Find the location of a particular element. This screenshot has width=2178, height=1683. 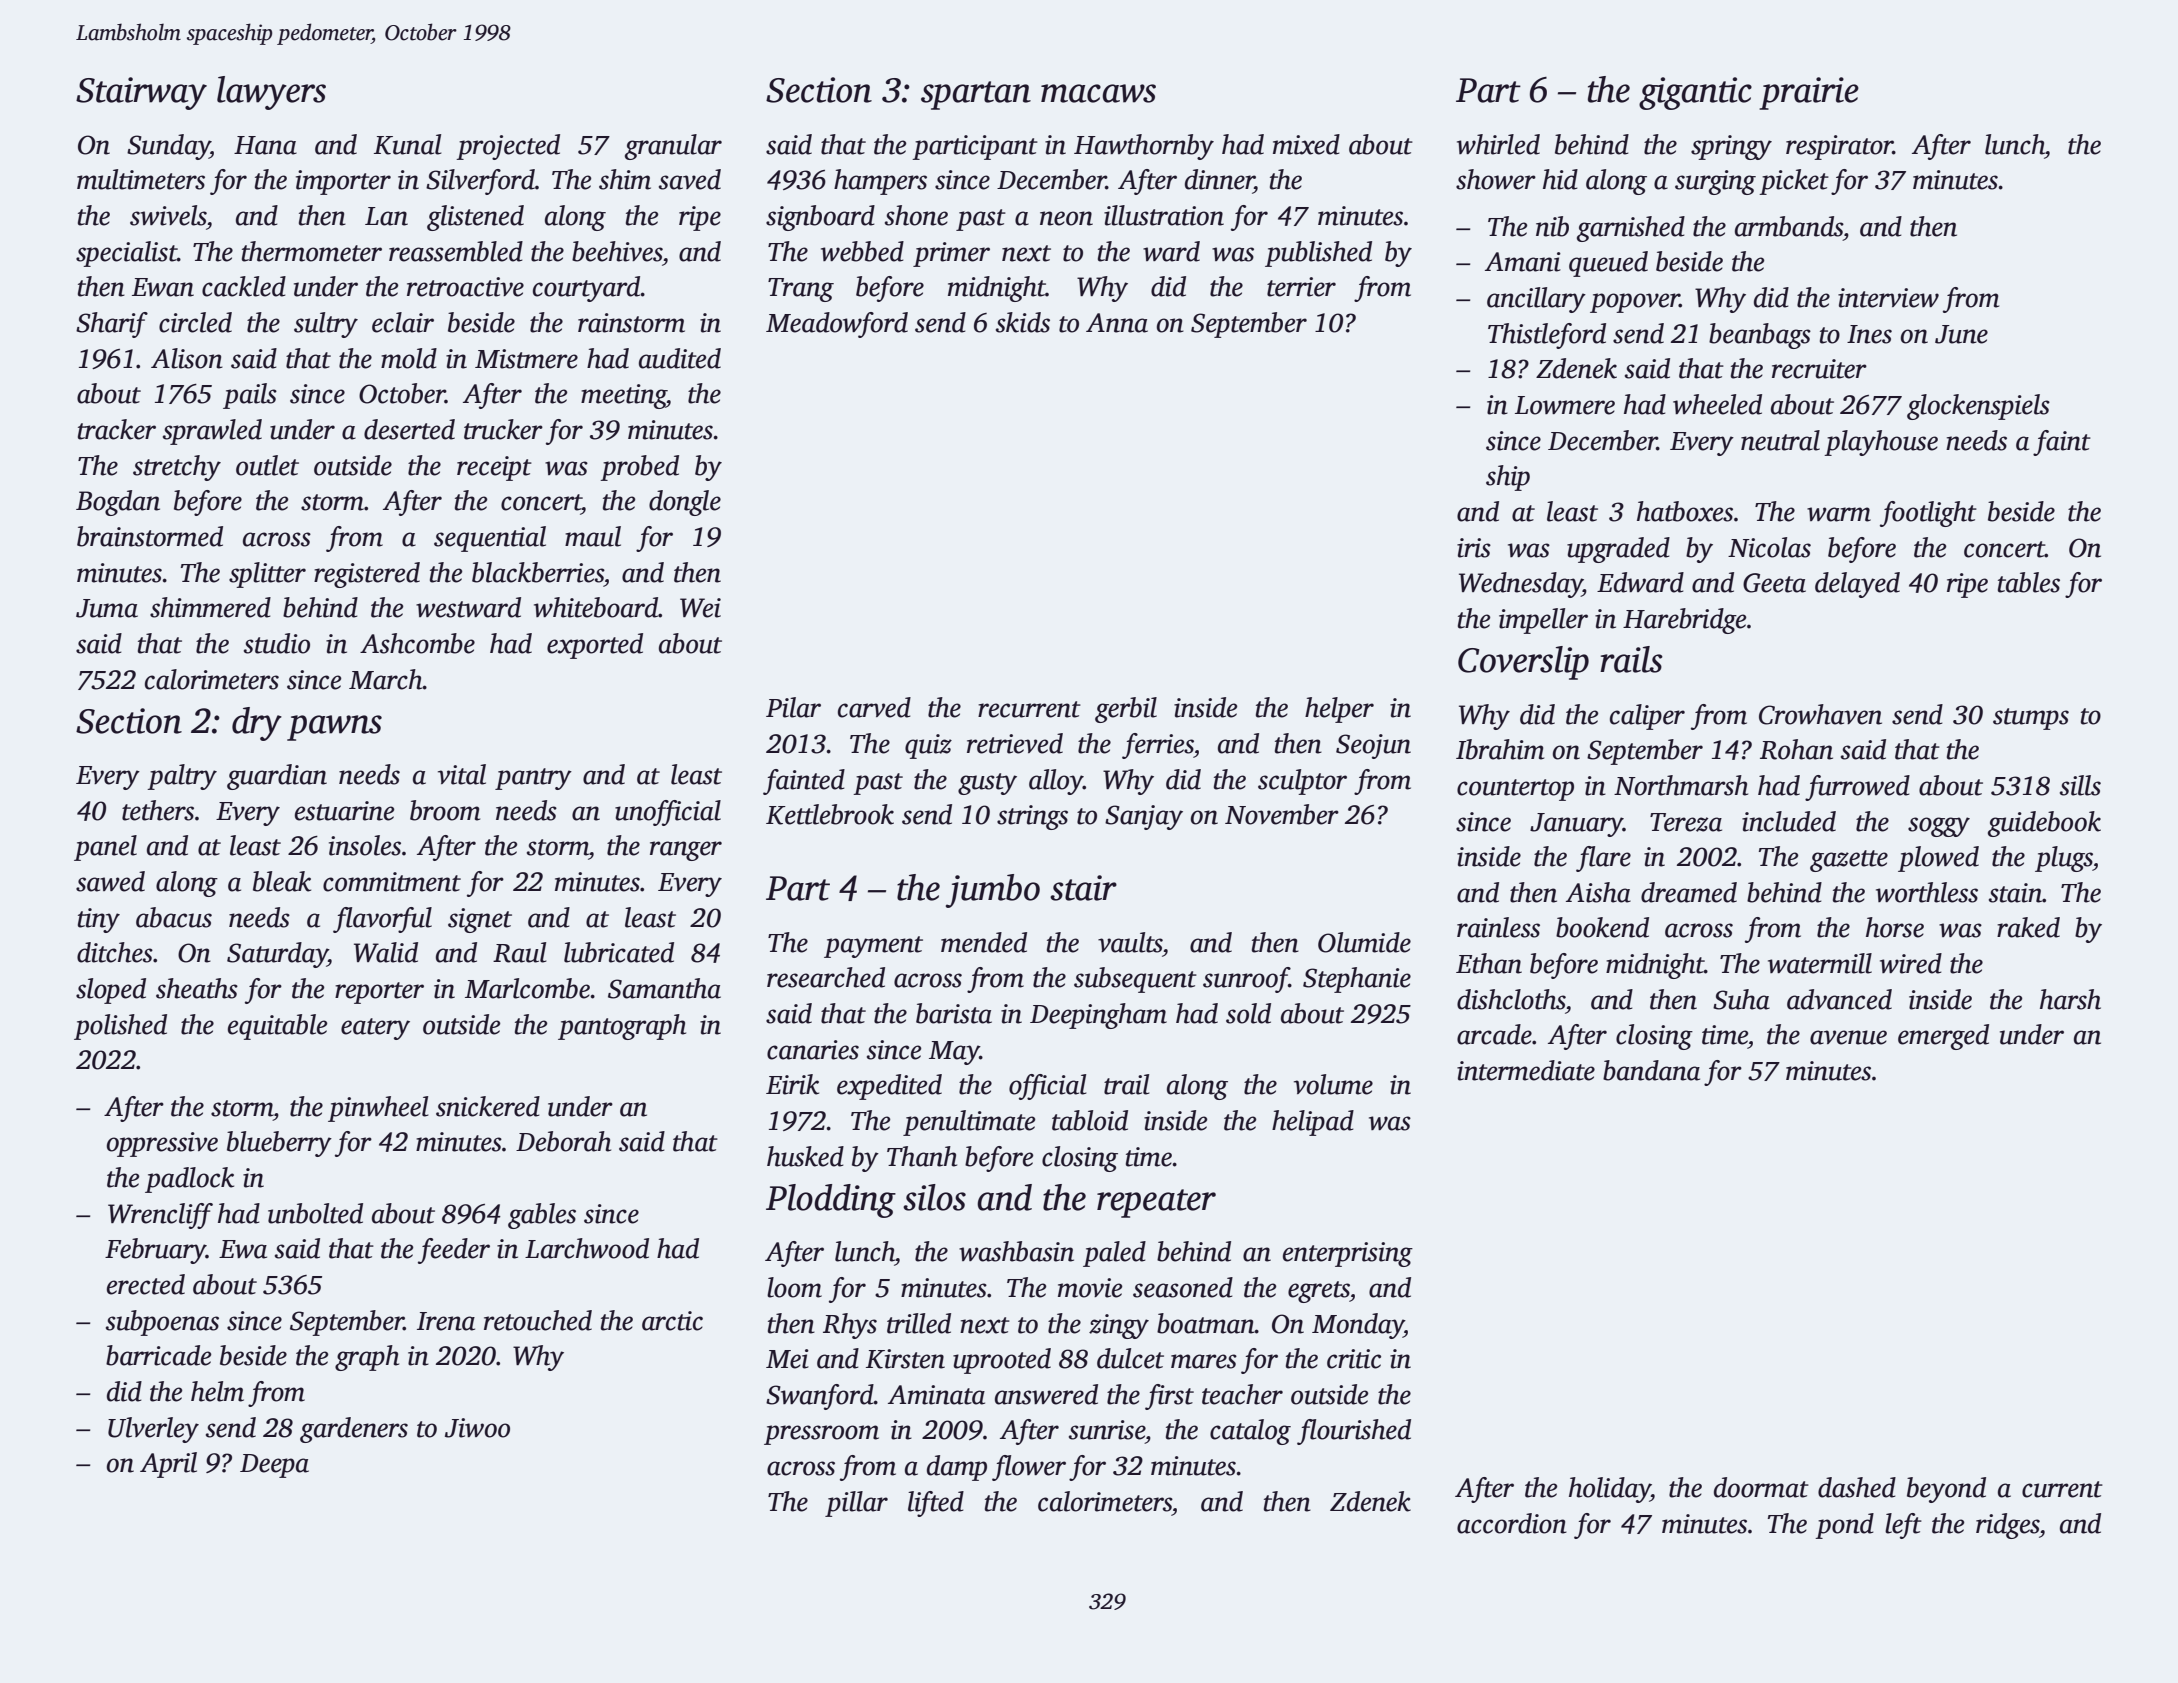

prairie is located at coordinates (1809, 93).
